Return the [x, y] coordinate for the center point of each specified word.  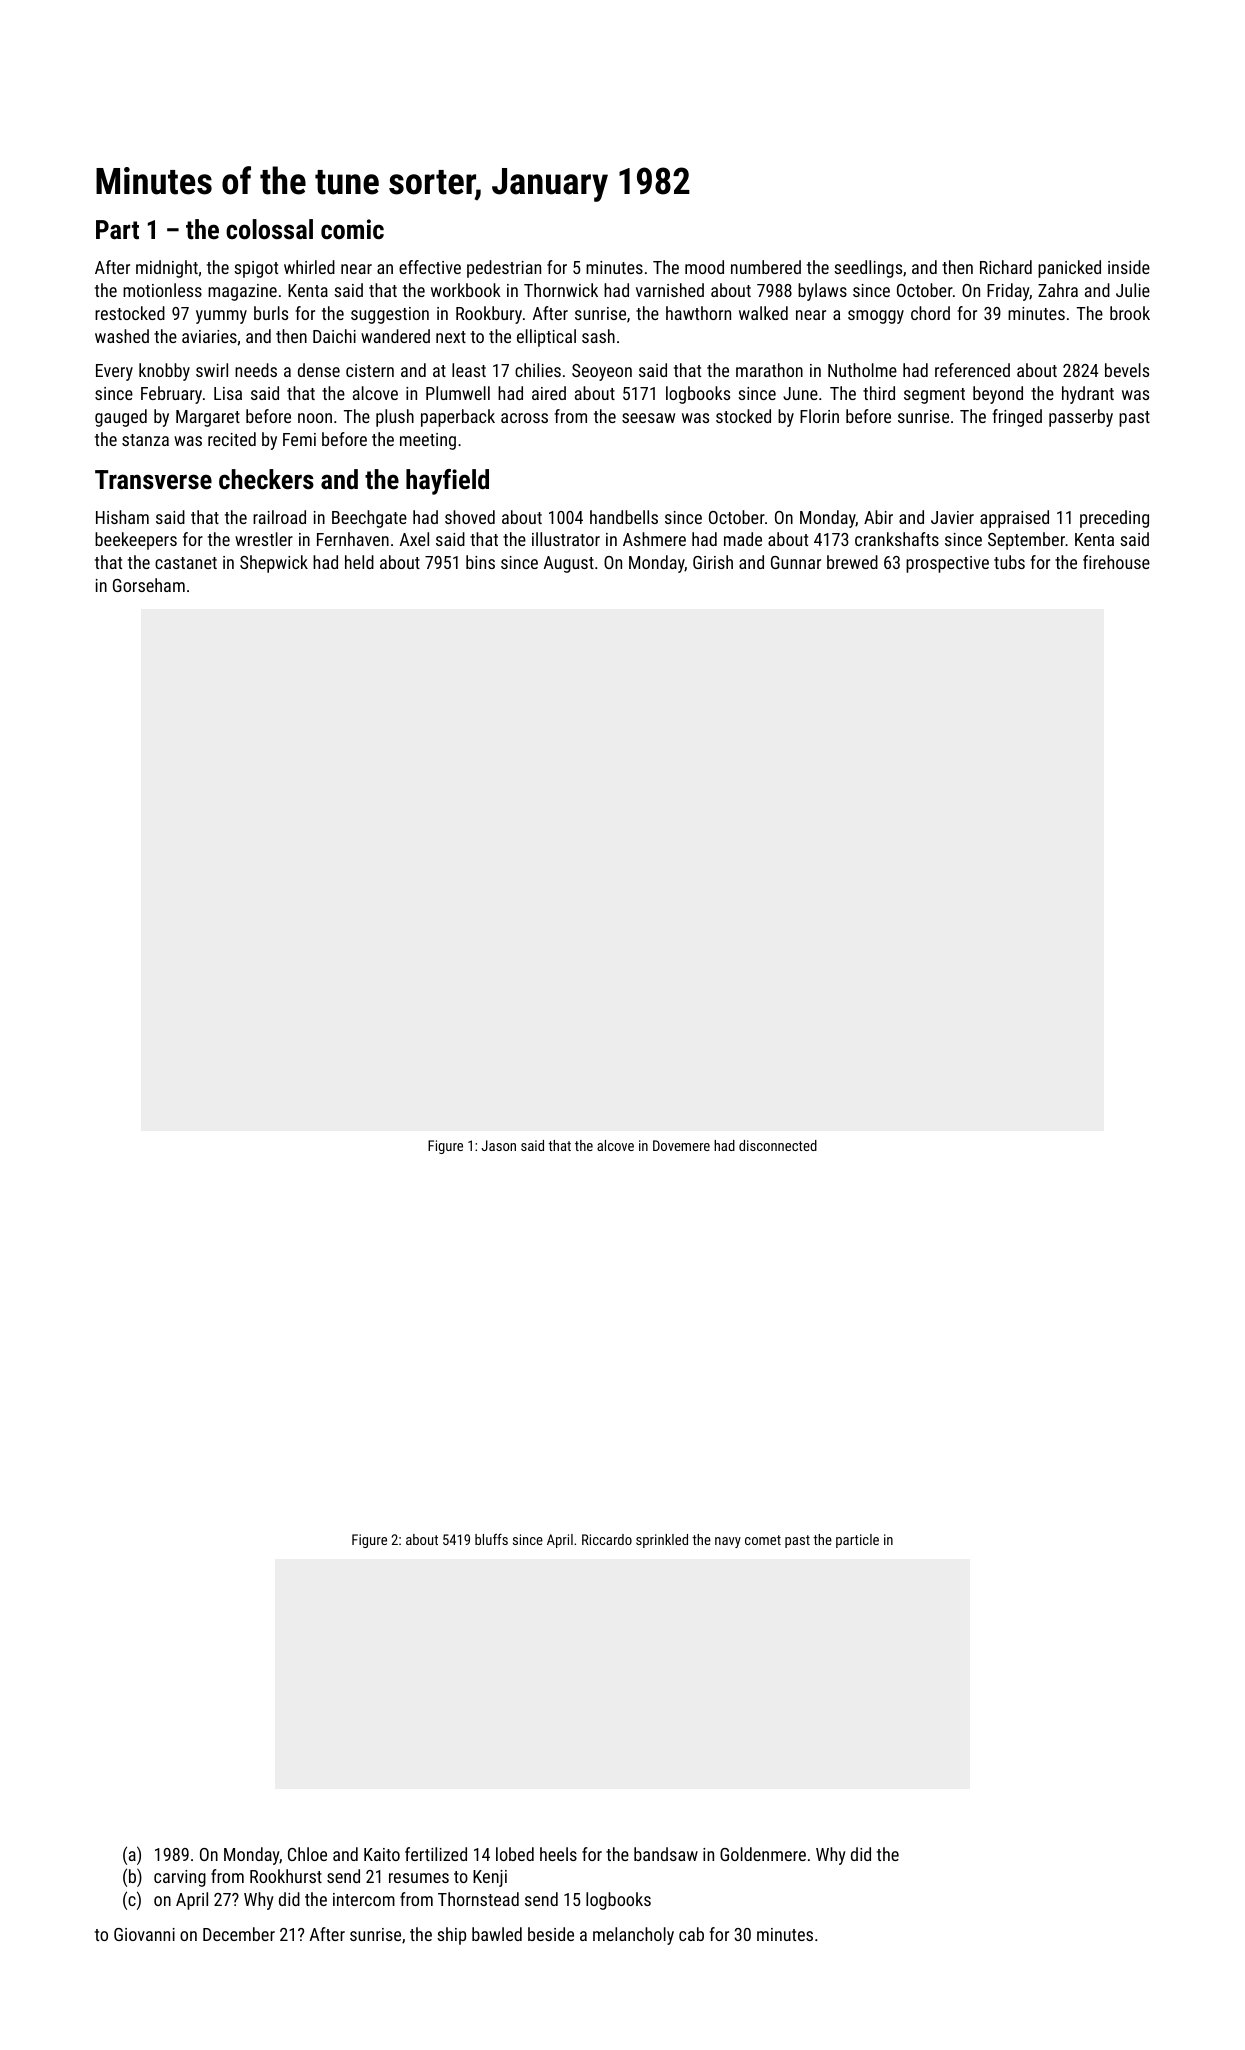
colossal [269, 229]
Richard [1006, 267]
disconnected [778, 1145]
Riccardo [607, 1539]
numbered [766, 267]
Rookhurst [286, 1876]
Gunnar [796, 562]
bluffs [491, 1539]
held [359, 562]
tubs [1009, 562]
